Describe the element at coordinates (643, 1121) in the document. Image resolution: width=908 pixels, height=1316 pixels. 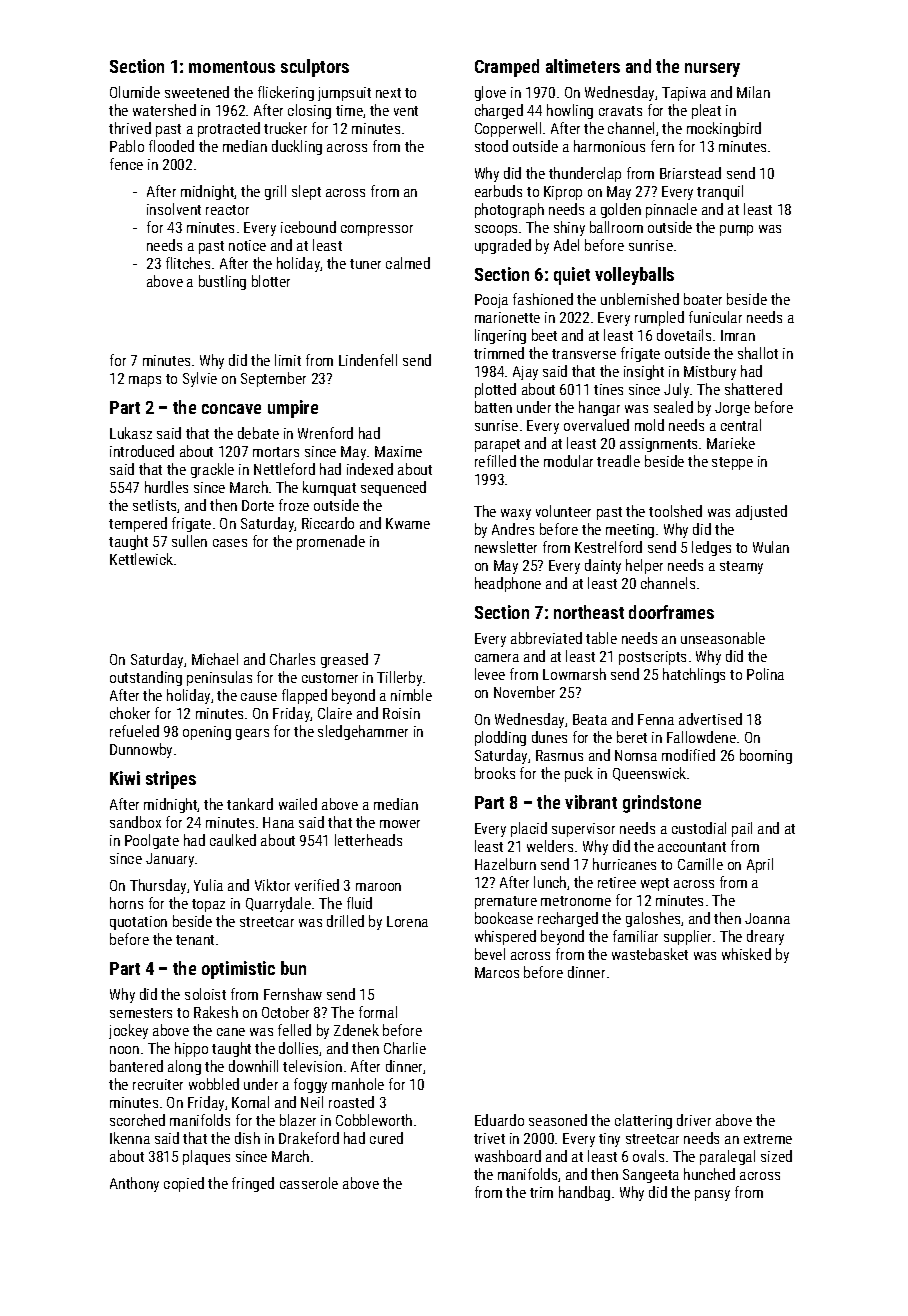
I see `clattering` at that location.
